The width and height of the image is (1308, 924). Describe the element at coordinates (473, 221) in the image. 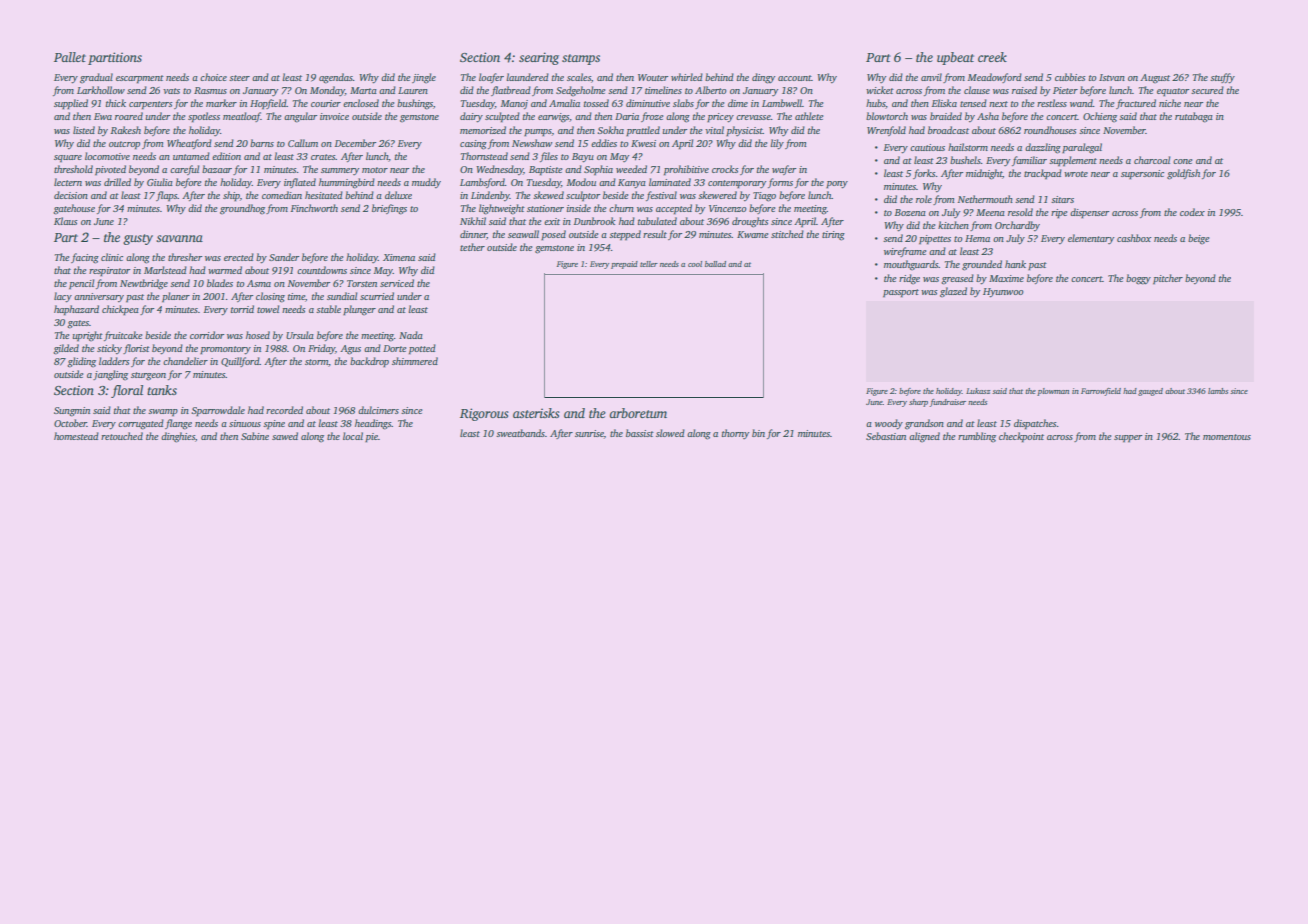

I see `Nikhil` at that location.
